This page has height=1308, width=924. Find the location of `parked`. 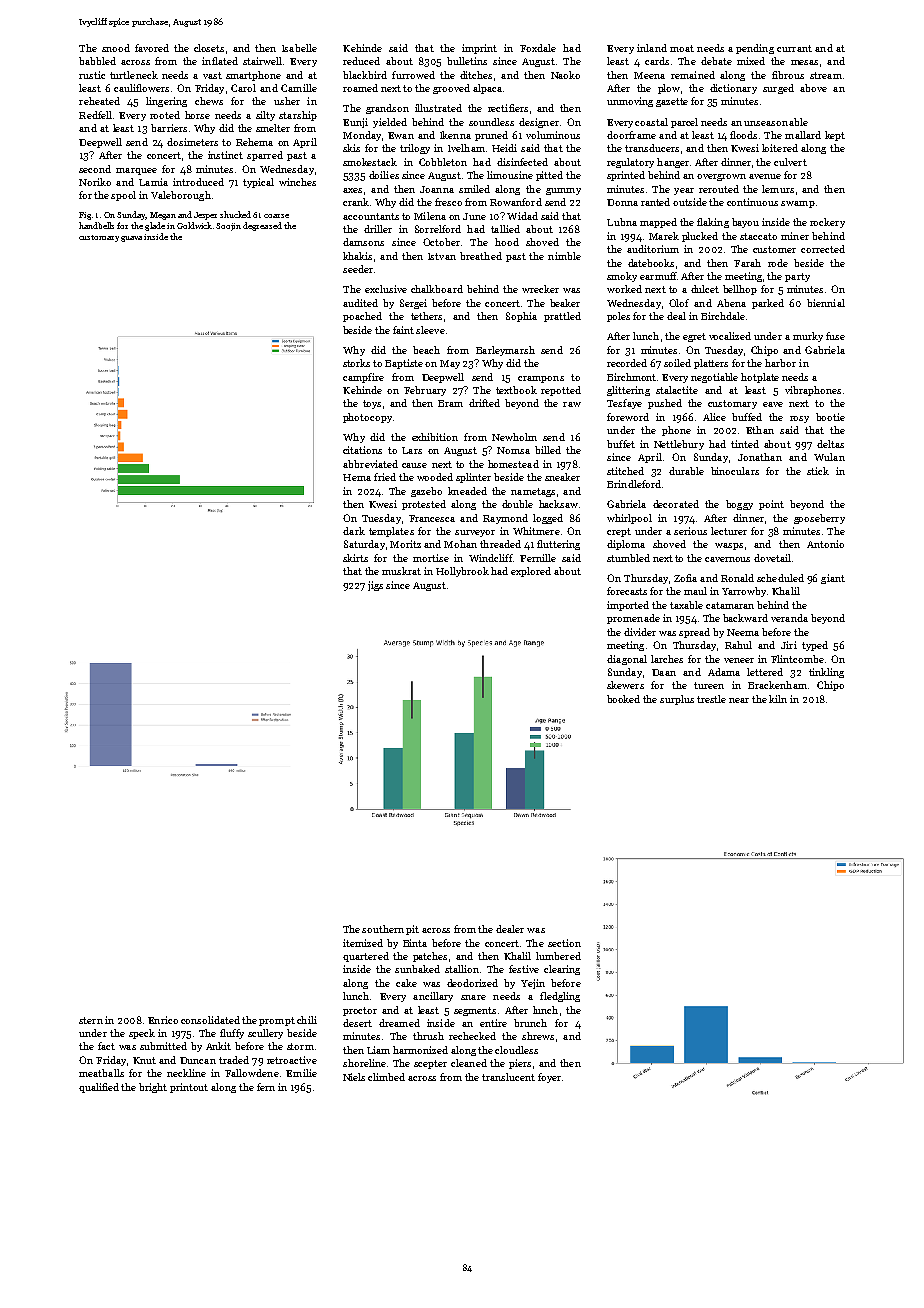

parked is located at coordinates (768, 304).
